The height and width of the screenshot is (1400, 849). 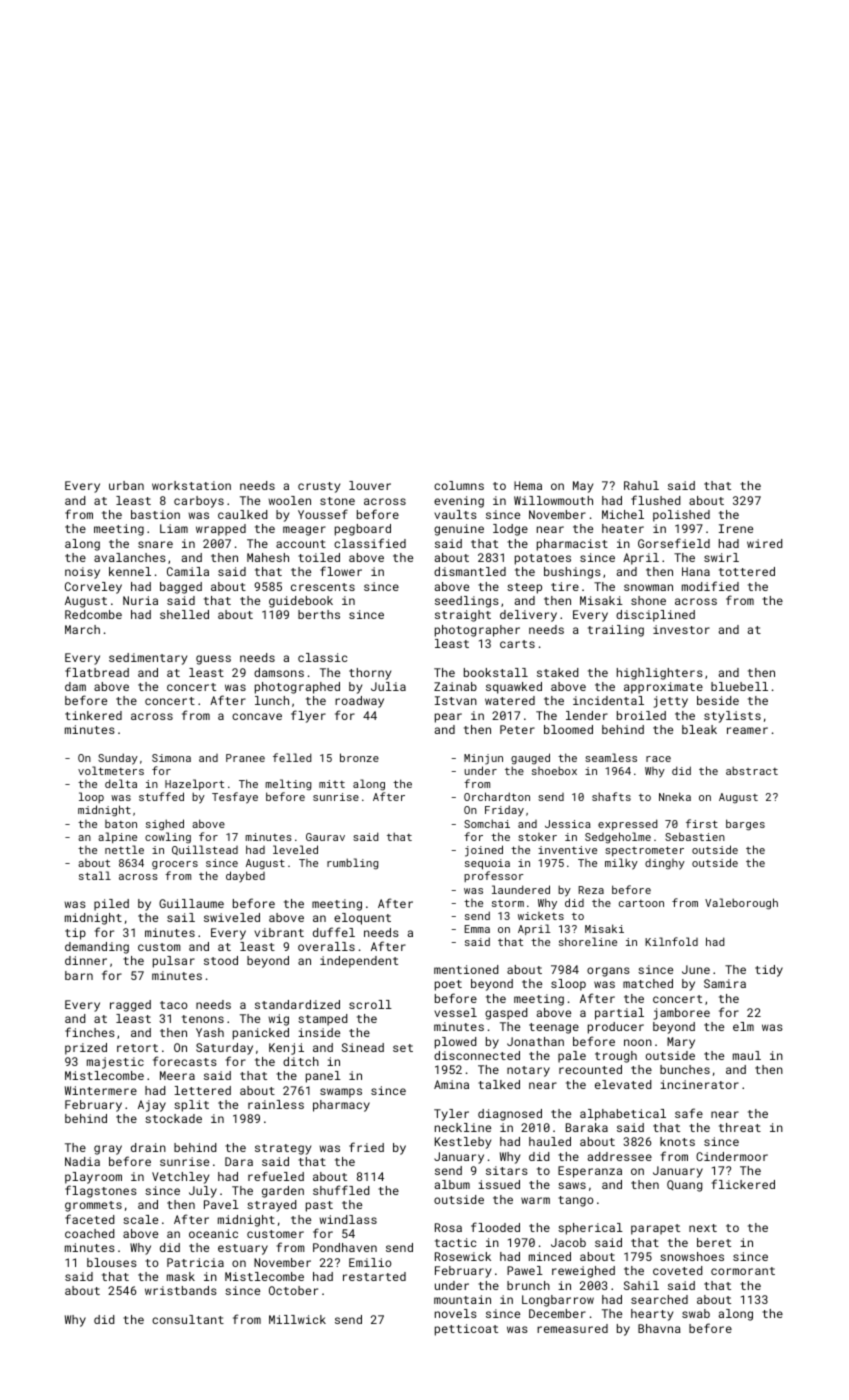 I want to click on Rahul, so click(x=641, y=485).
